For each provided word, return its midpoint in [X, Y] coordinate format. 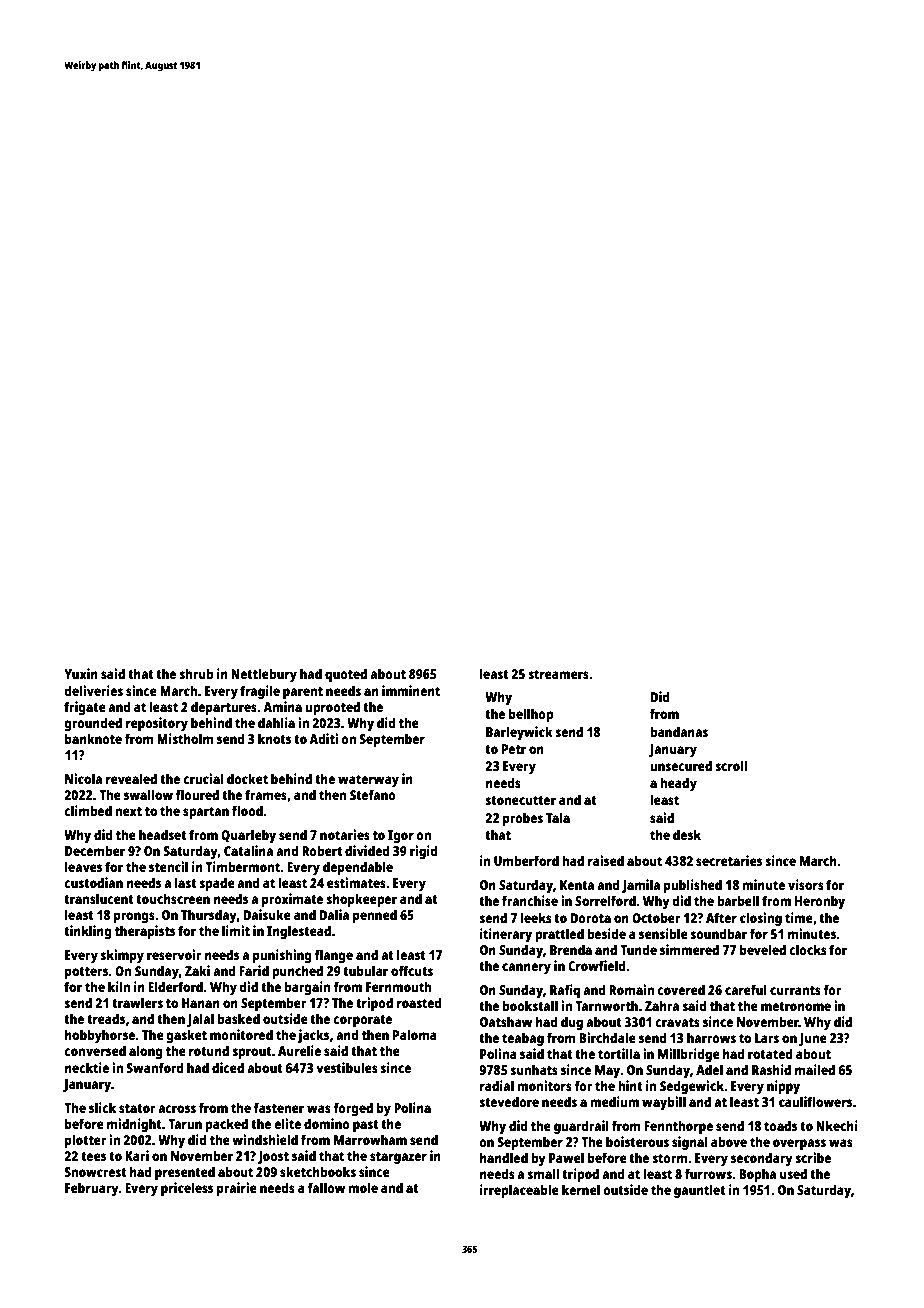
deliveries [93, 690]
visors [806, 884]
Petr [514, 749]
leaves [83, 866]
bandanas [679, 731]
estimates [356, 882]
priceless [187, 1189]
